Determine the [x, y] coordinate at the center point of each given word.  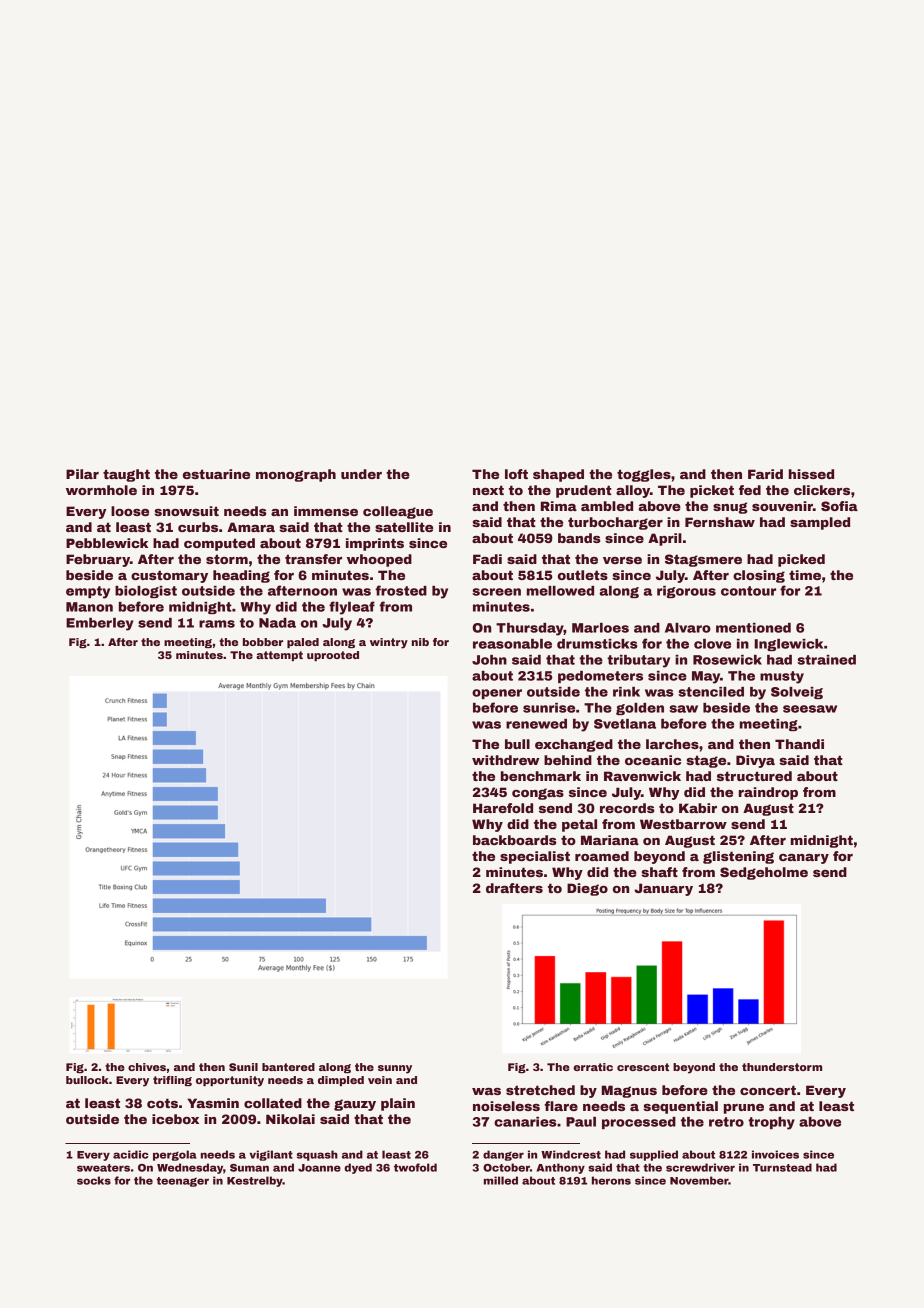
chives [147, 1067]
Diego [587, 889]
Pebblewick [107, 543]
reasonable [512, 644]
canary [804, 859]
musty [782, 677]
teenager [183, 1182]
